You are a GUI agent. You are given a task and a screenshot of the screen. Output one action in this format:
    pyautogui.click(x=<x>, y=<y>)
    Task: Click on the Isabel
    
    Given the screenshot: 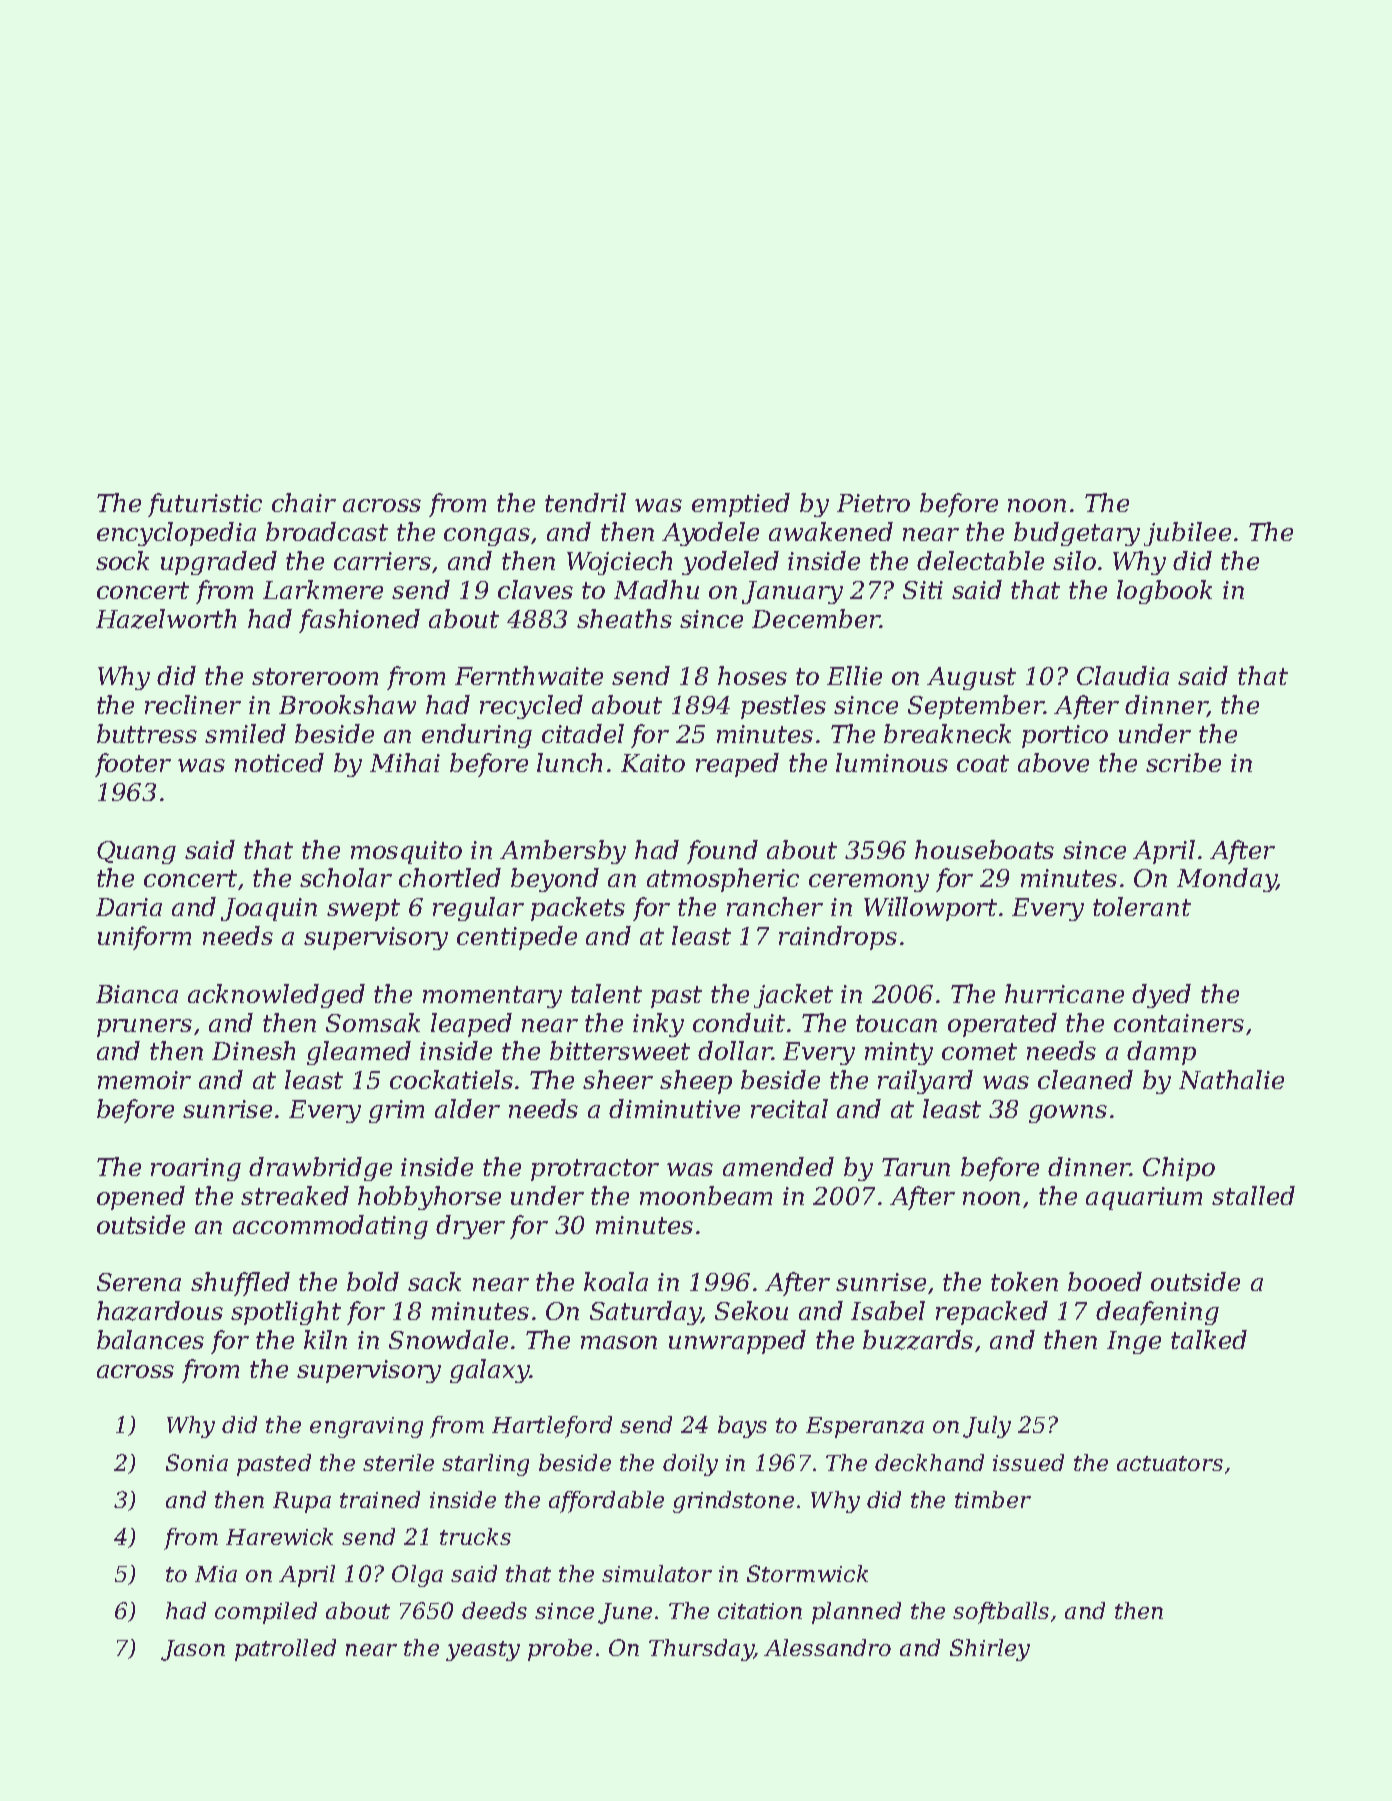 What is the action you would take?
    pyautogui.click(x=888, y=1310)
